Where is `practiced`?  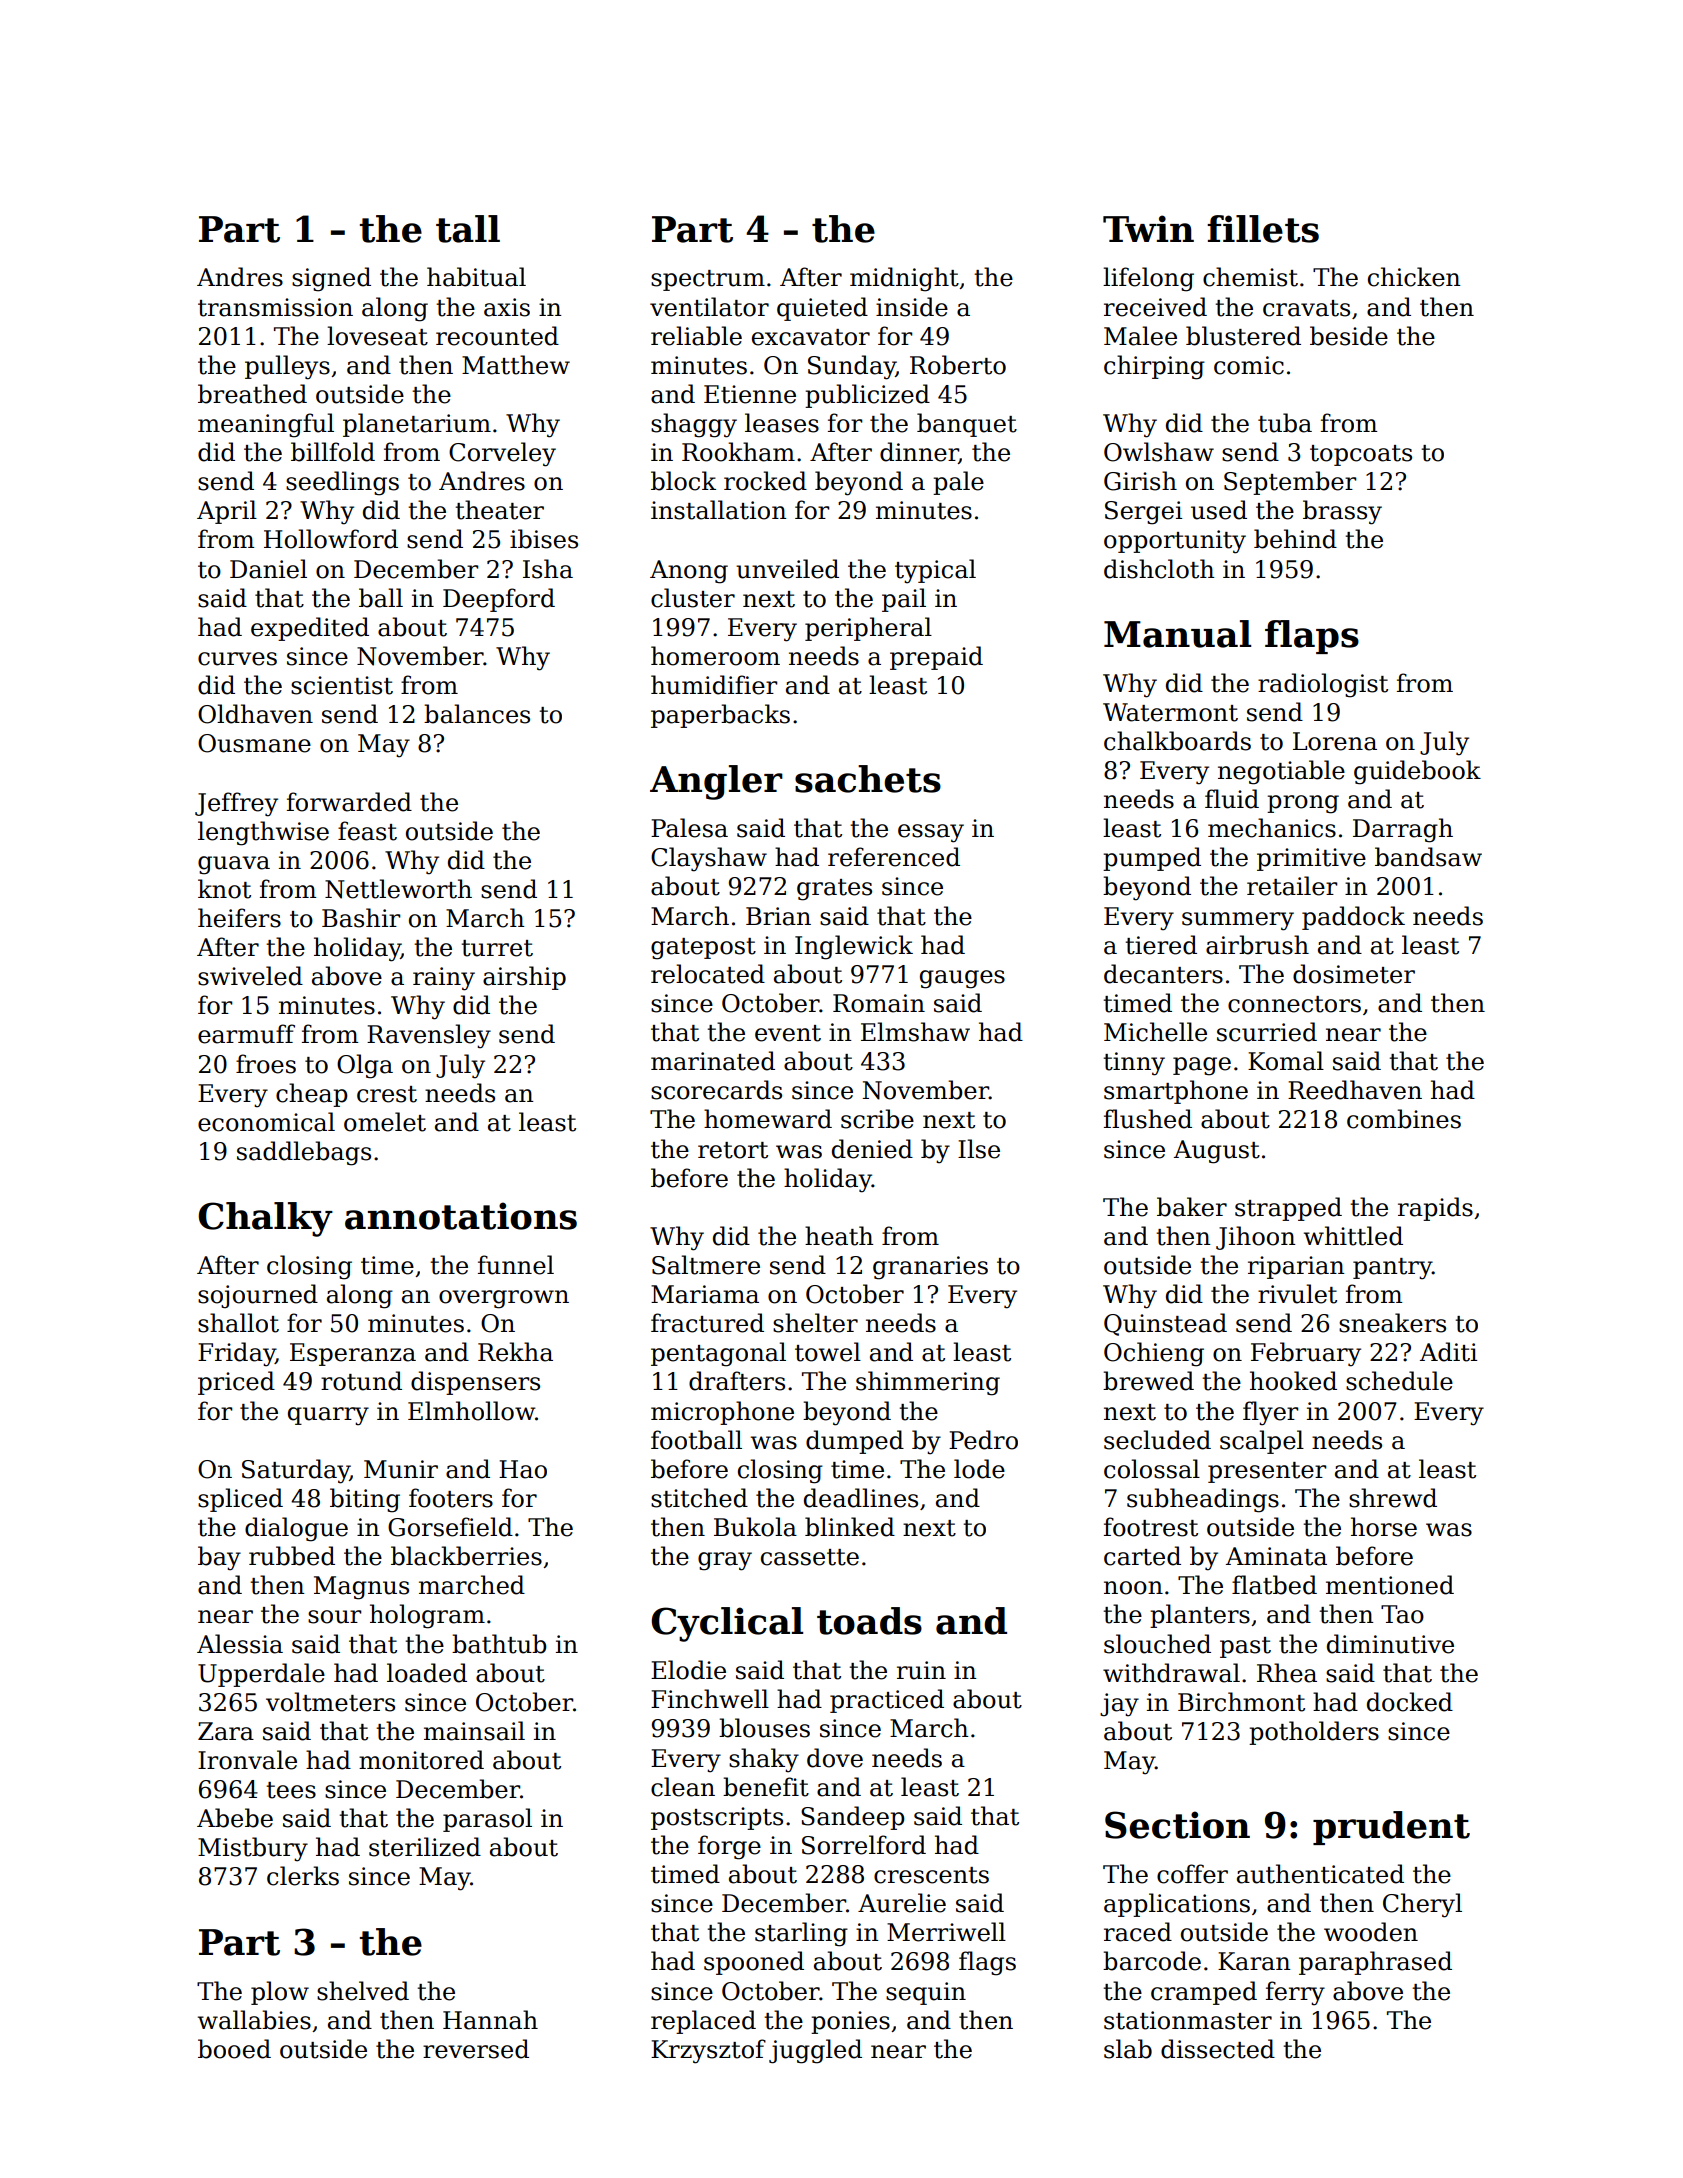
practiced is located at coordinates (887, 1701).
